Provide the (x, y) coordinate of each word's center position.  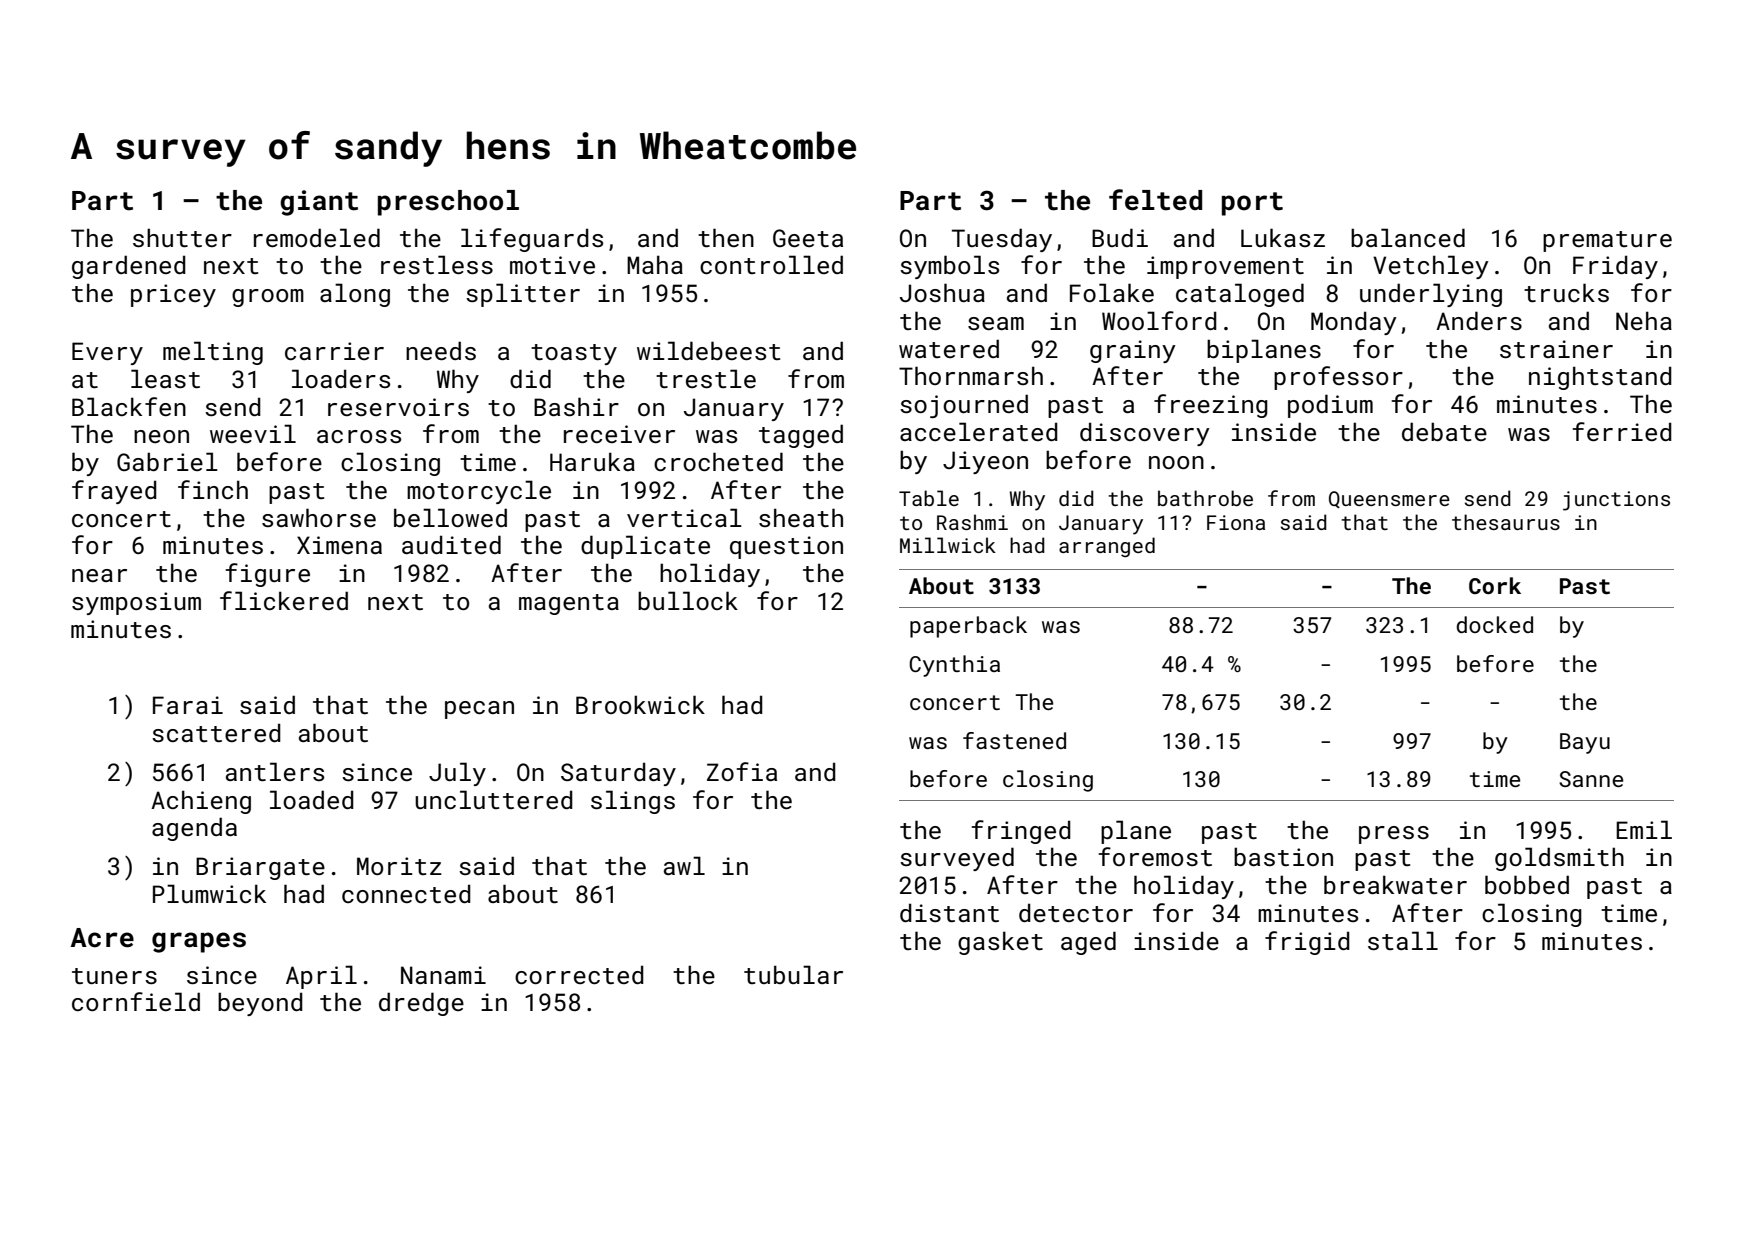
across (359, 436)
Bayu (1585, 743)
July (457, 774)
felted (1155, 200)
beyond (260, 1004)
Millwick (948, 545)
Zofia (742, 771)
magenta (569, 604)
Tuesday (1002, 240)
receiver (619, 434)
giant (319, 203)
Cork (1495, 585)
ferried (1622, 431)
